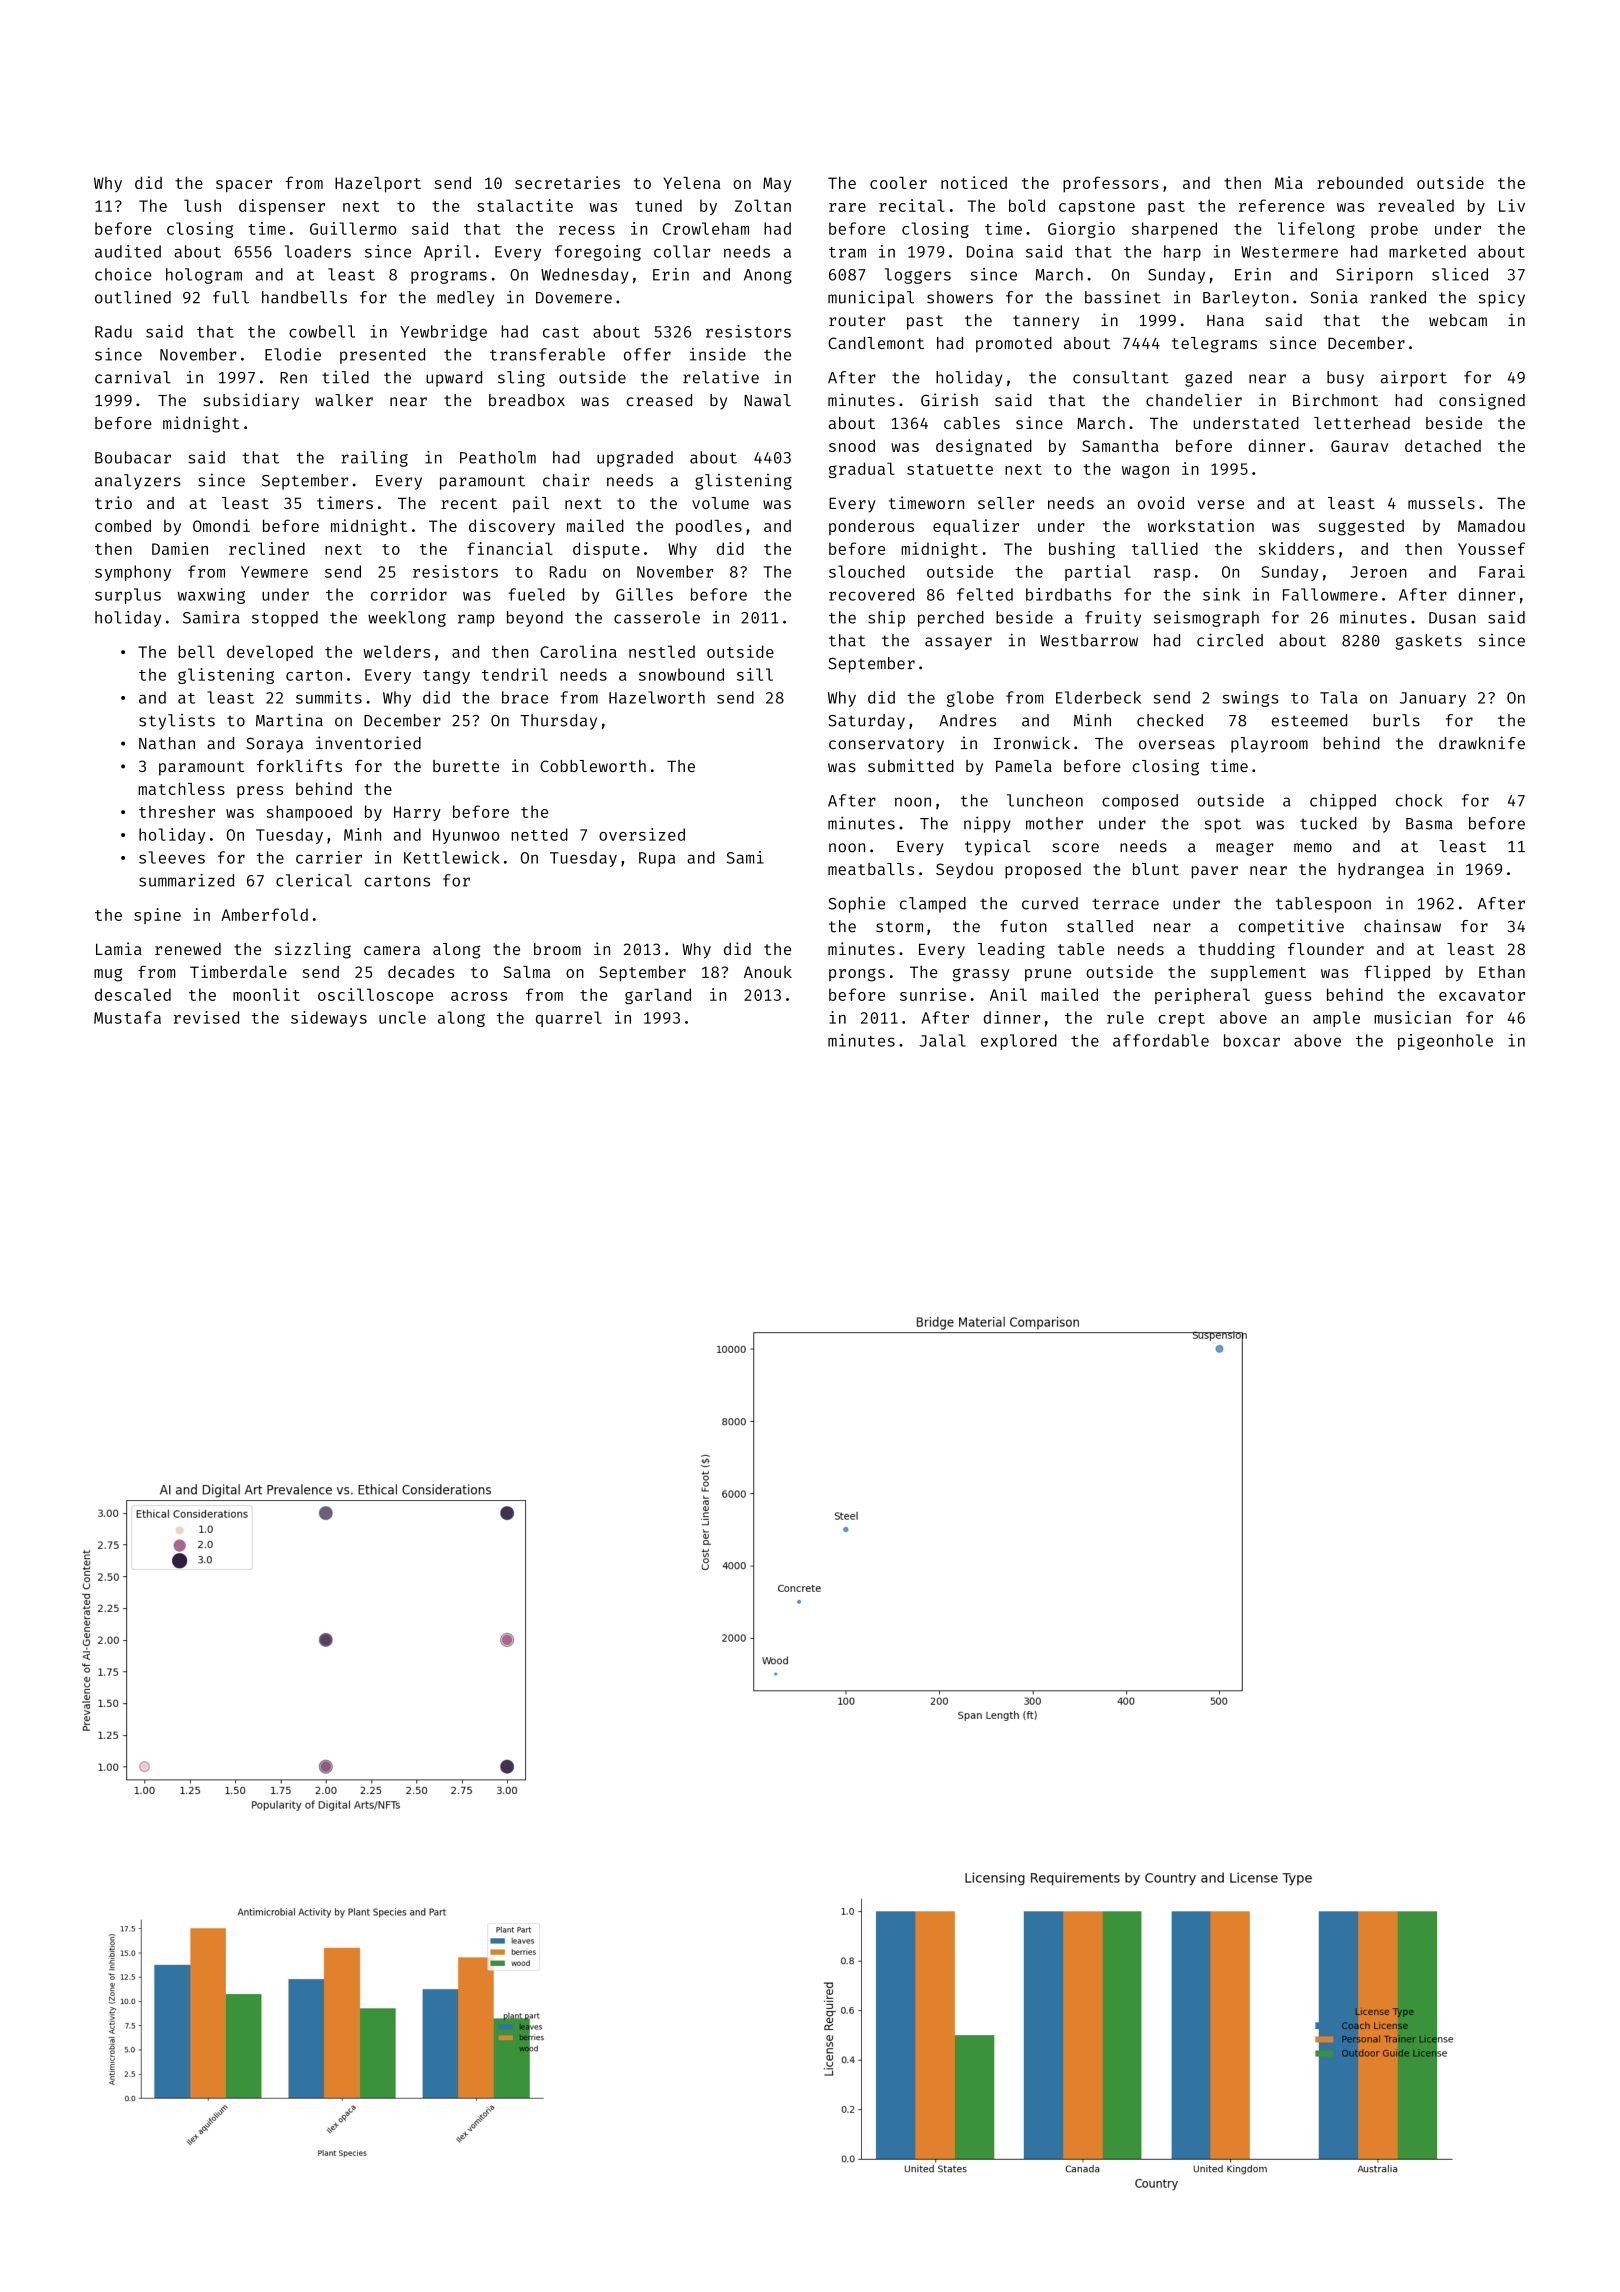 Image resolution: width=1620 pixels, height=2292 pixels. What do you see at coordinates (990, 251) in the image?
I see `Doina` at bounding box center [990, 251].
